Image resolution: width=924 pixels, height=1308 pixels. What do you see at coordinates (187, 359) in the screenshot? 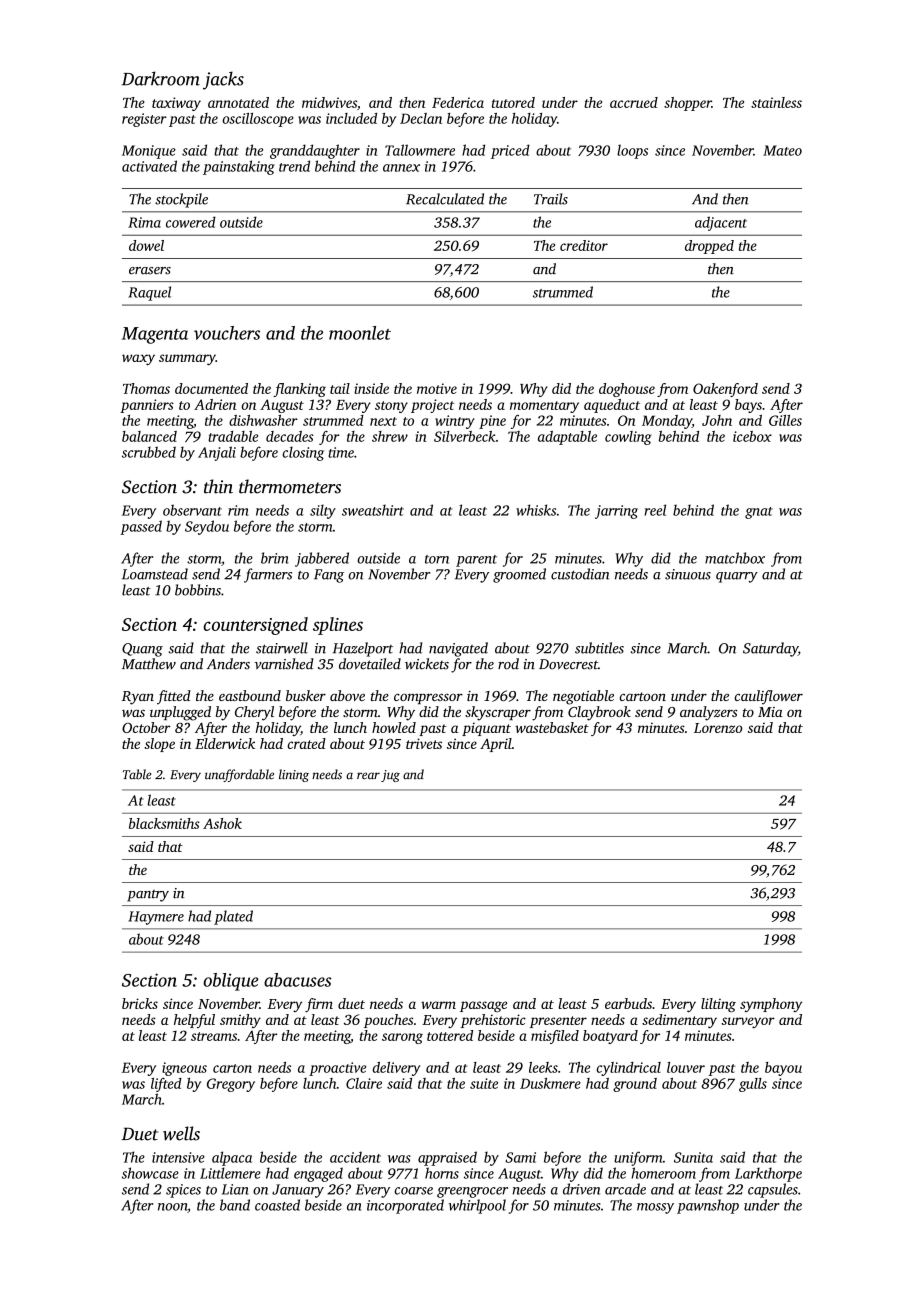
I see `summary` at bounding box center [187, 359].
